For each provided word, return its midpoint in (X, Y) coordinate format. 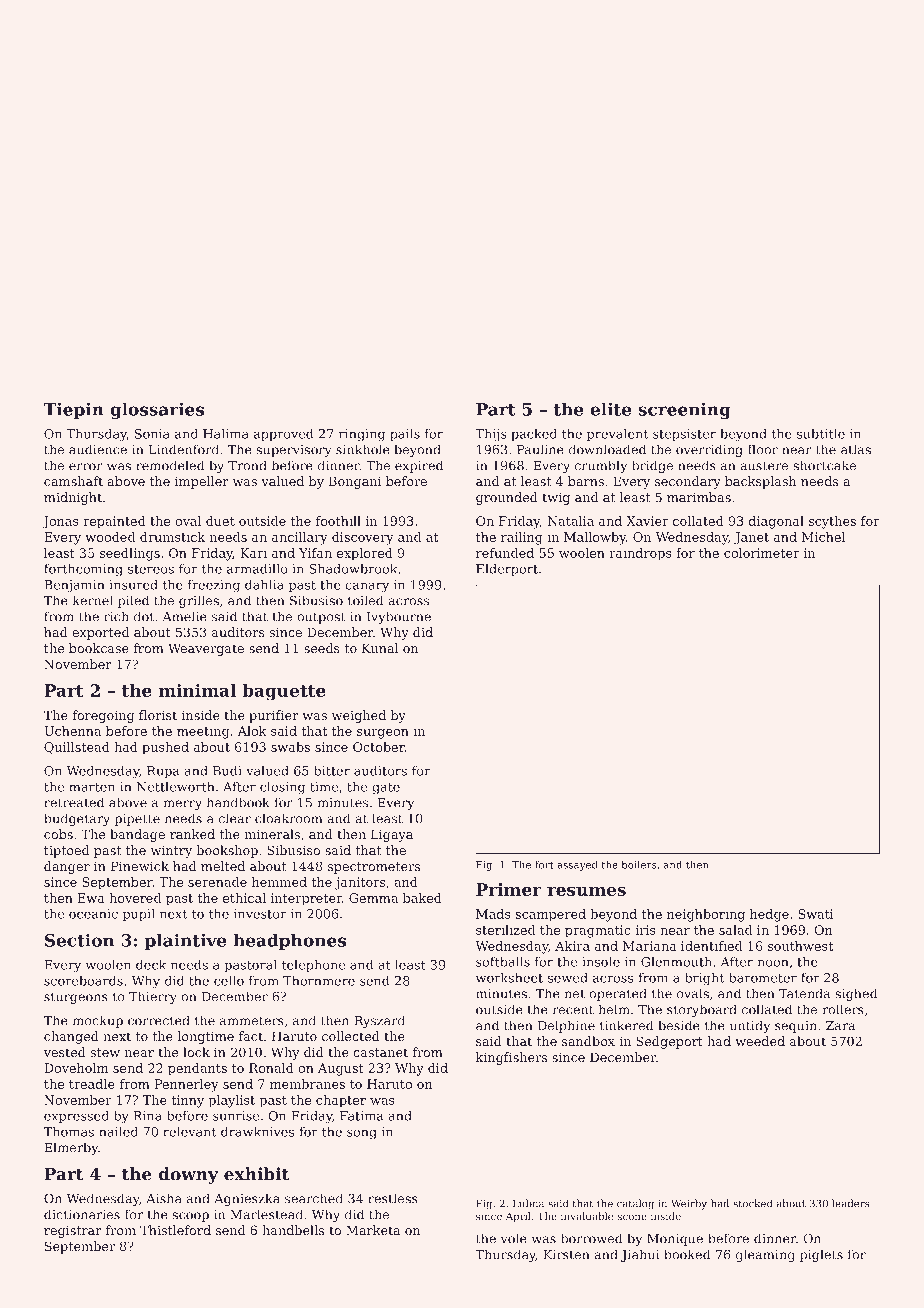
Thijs (491, 435)
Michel (823, 537)
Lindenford (184, 449)
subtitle (821, 434)
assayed (577, 865)
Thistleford (175, 1230)
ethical (244, 898)
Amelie (185, 616)
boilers (639, 864)
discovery (363, 538)
